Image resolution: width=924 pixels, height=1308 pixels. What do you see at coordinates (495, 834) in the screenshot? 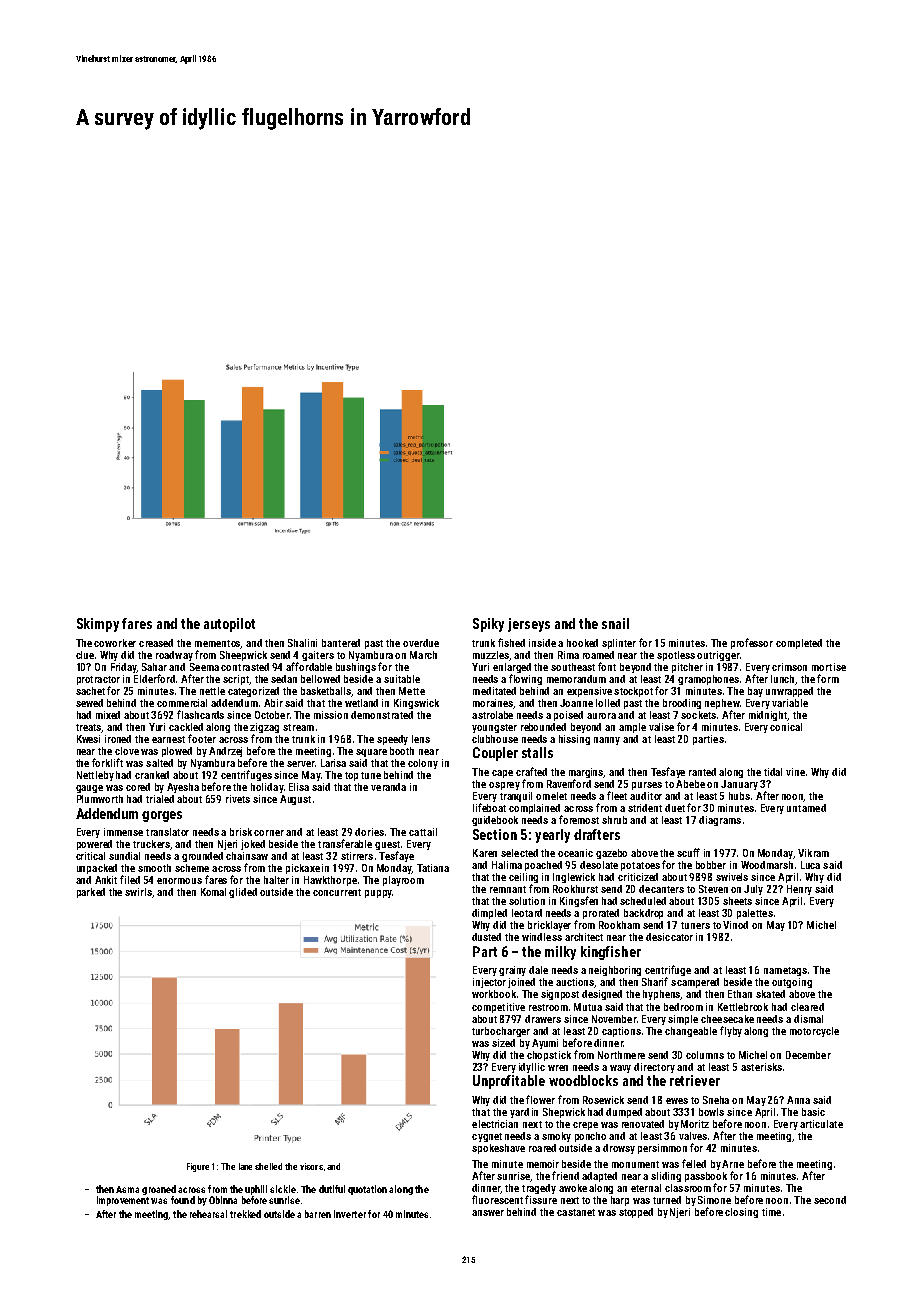
I see `Section` at bounding box center [495, 834].
